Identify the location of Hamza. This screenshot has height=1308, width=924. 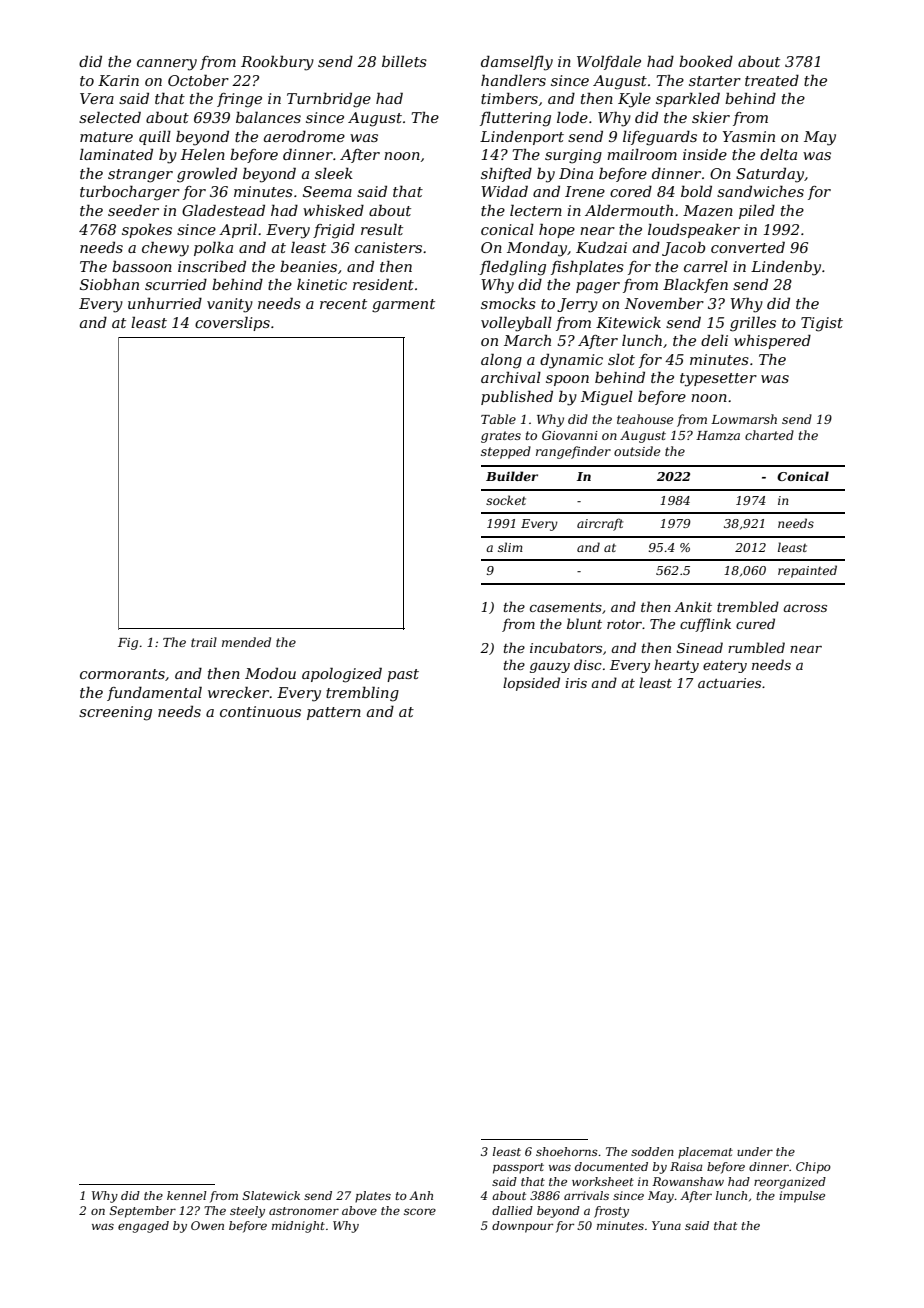
(718, 435).
